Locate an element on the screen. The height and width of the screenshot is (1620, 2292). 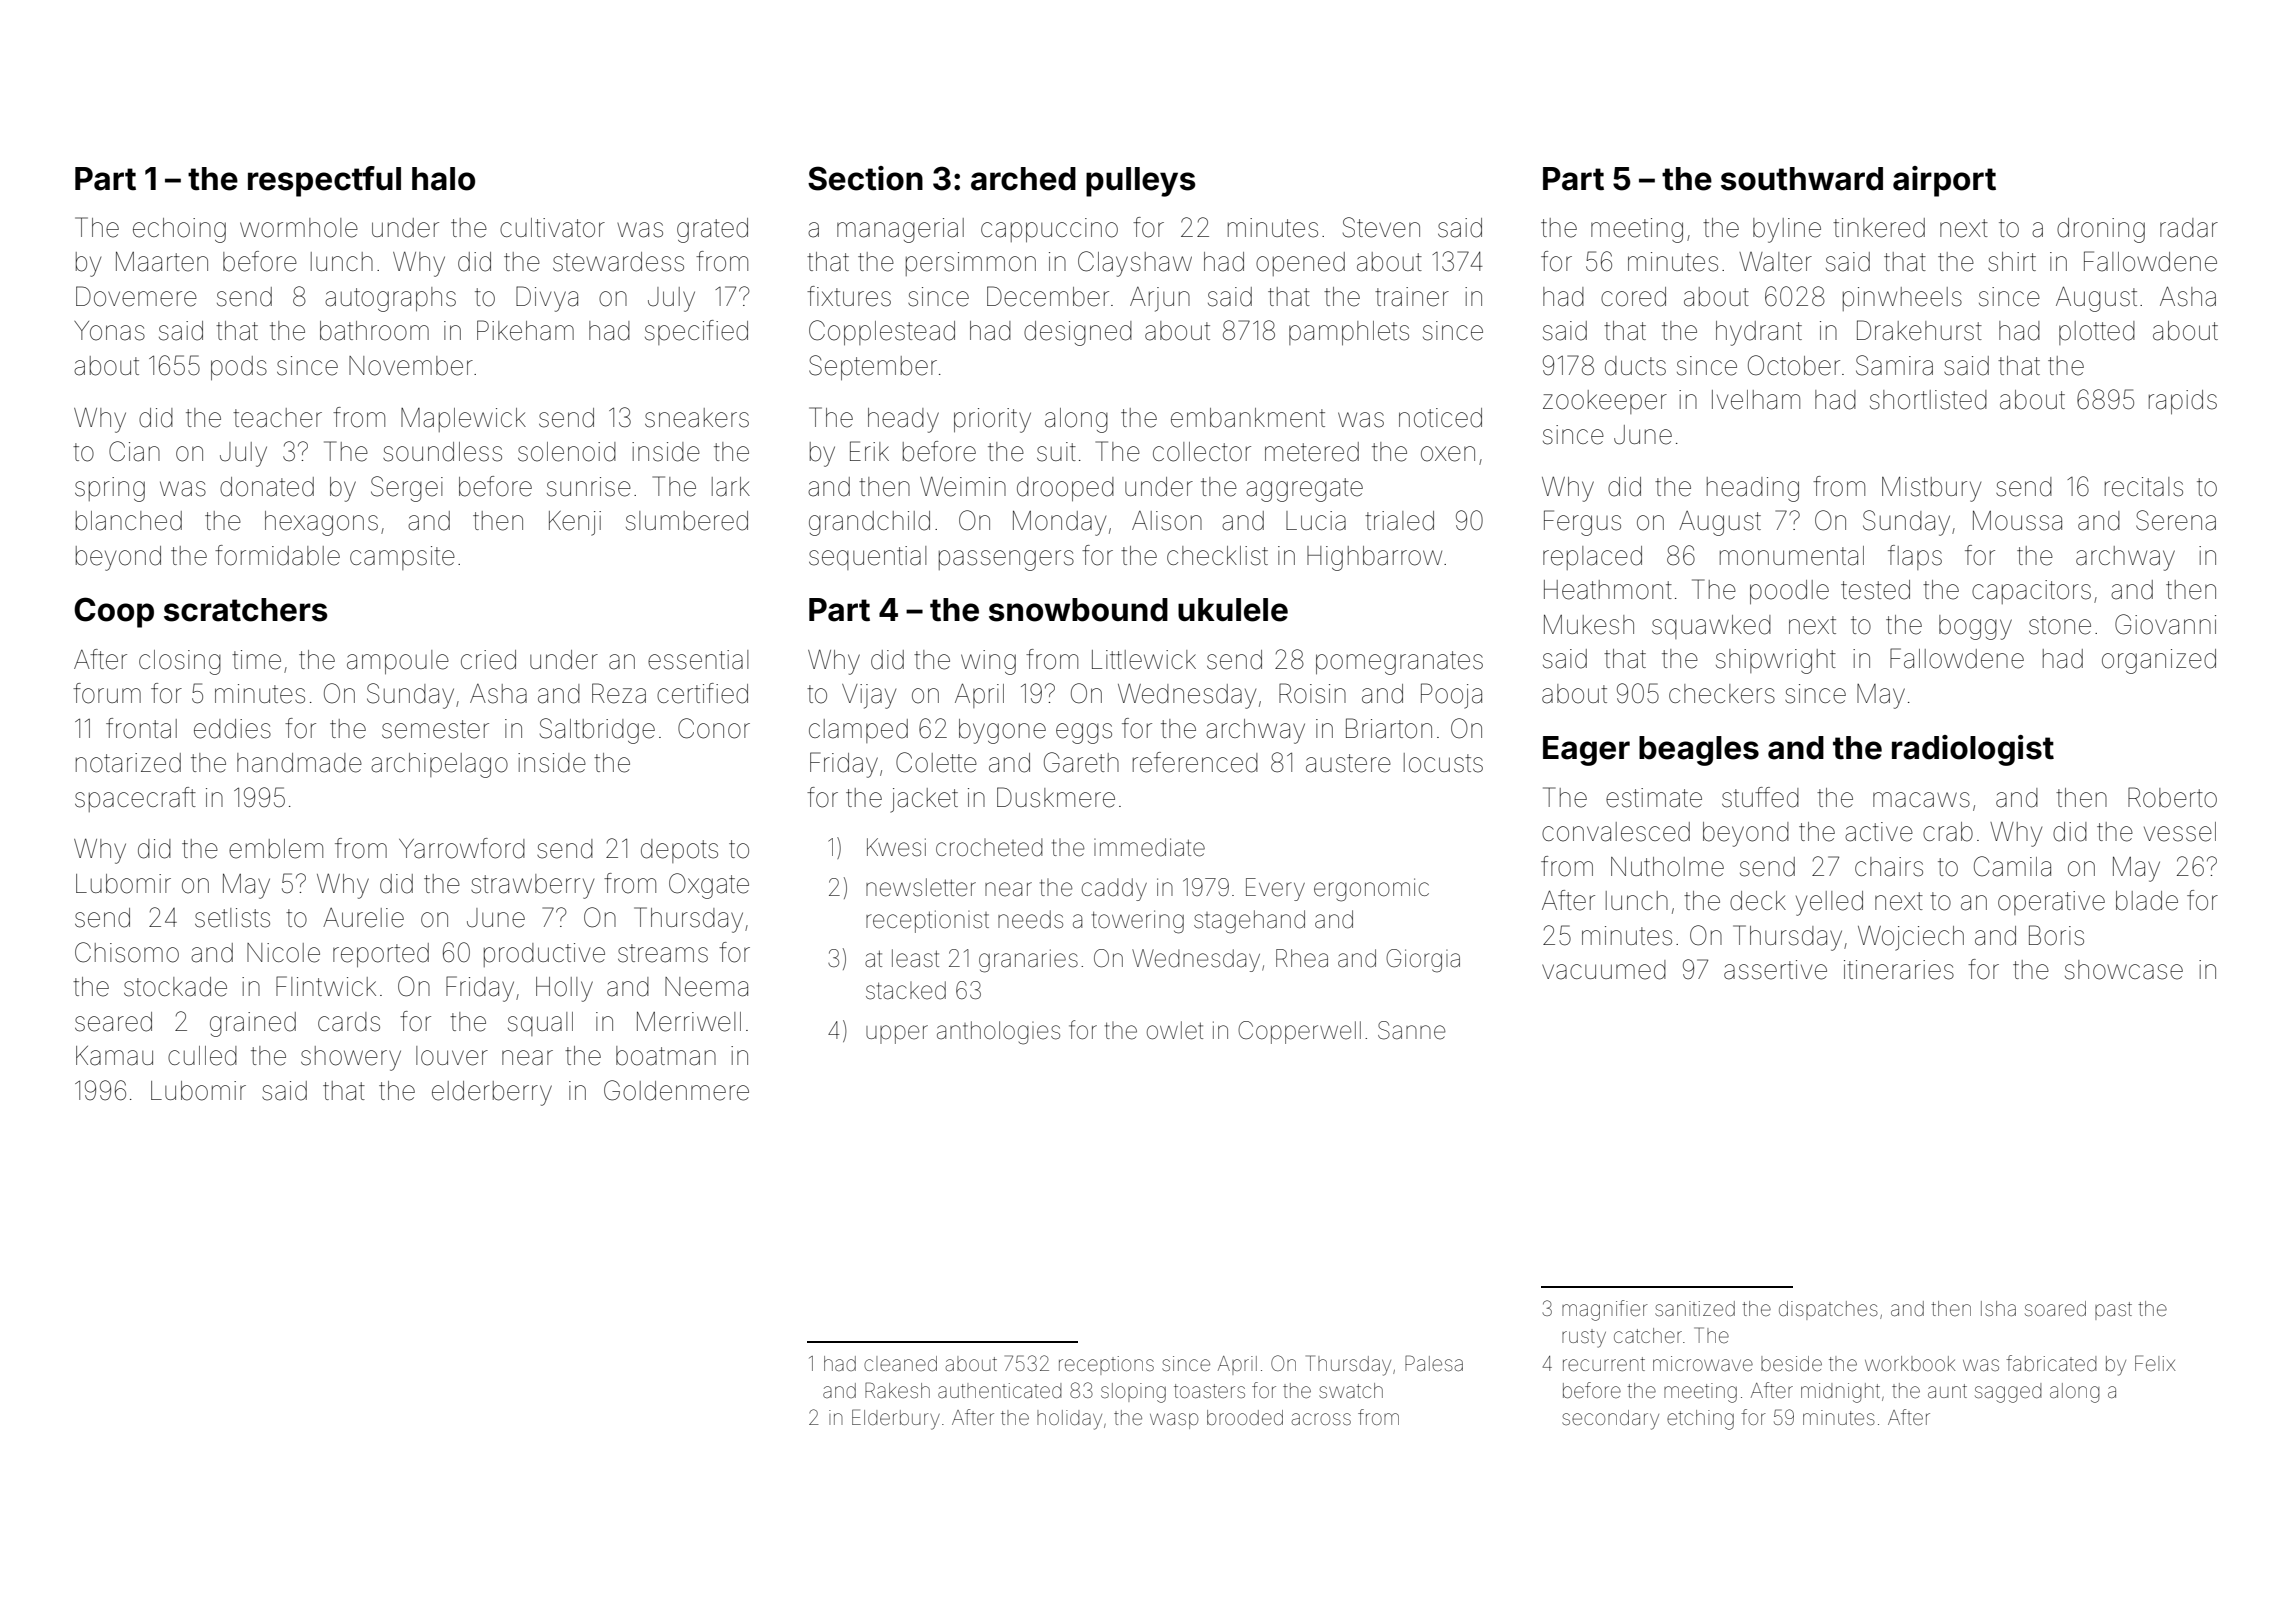
Copperwell is located at coordinates (1299, 1032).
